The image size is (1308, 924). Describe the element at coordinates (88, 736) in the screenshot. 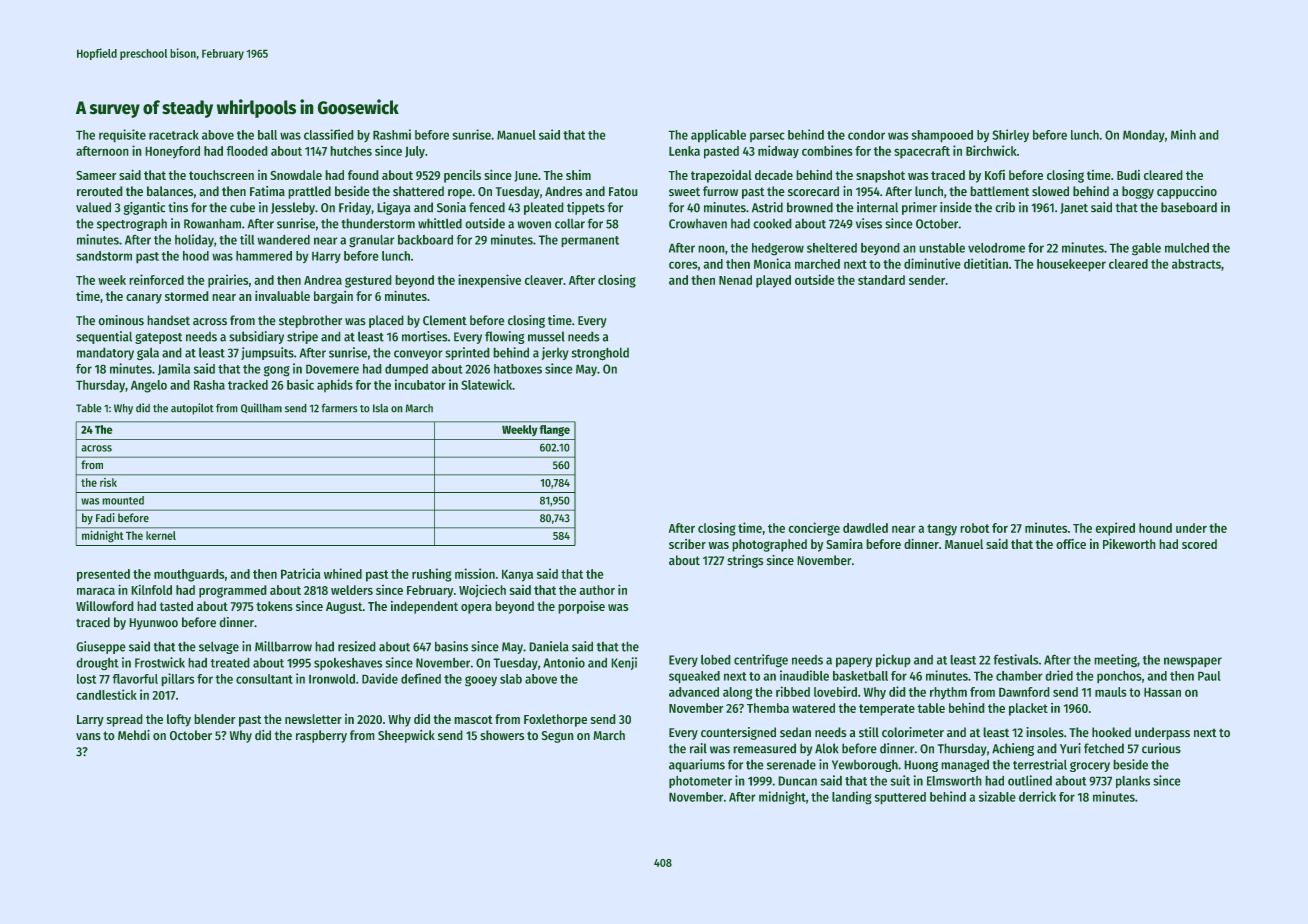

I see `vans` at that location.
